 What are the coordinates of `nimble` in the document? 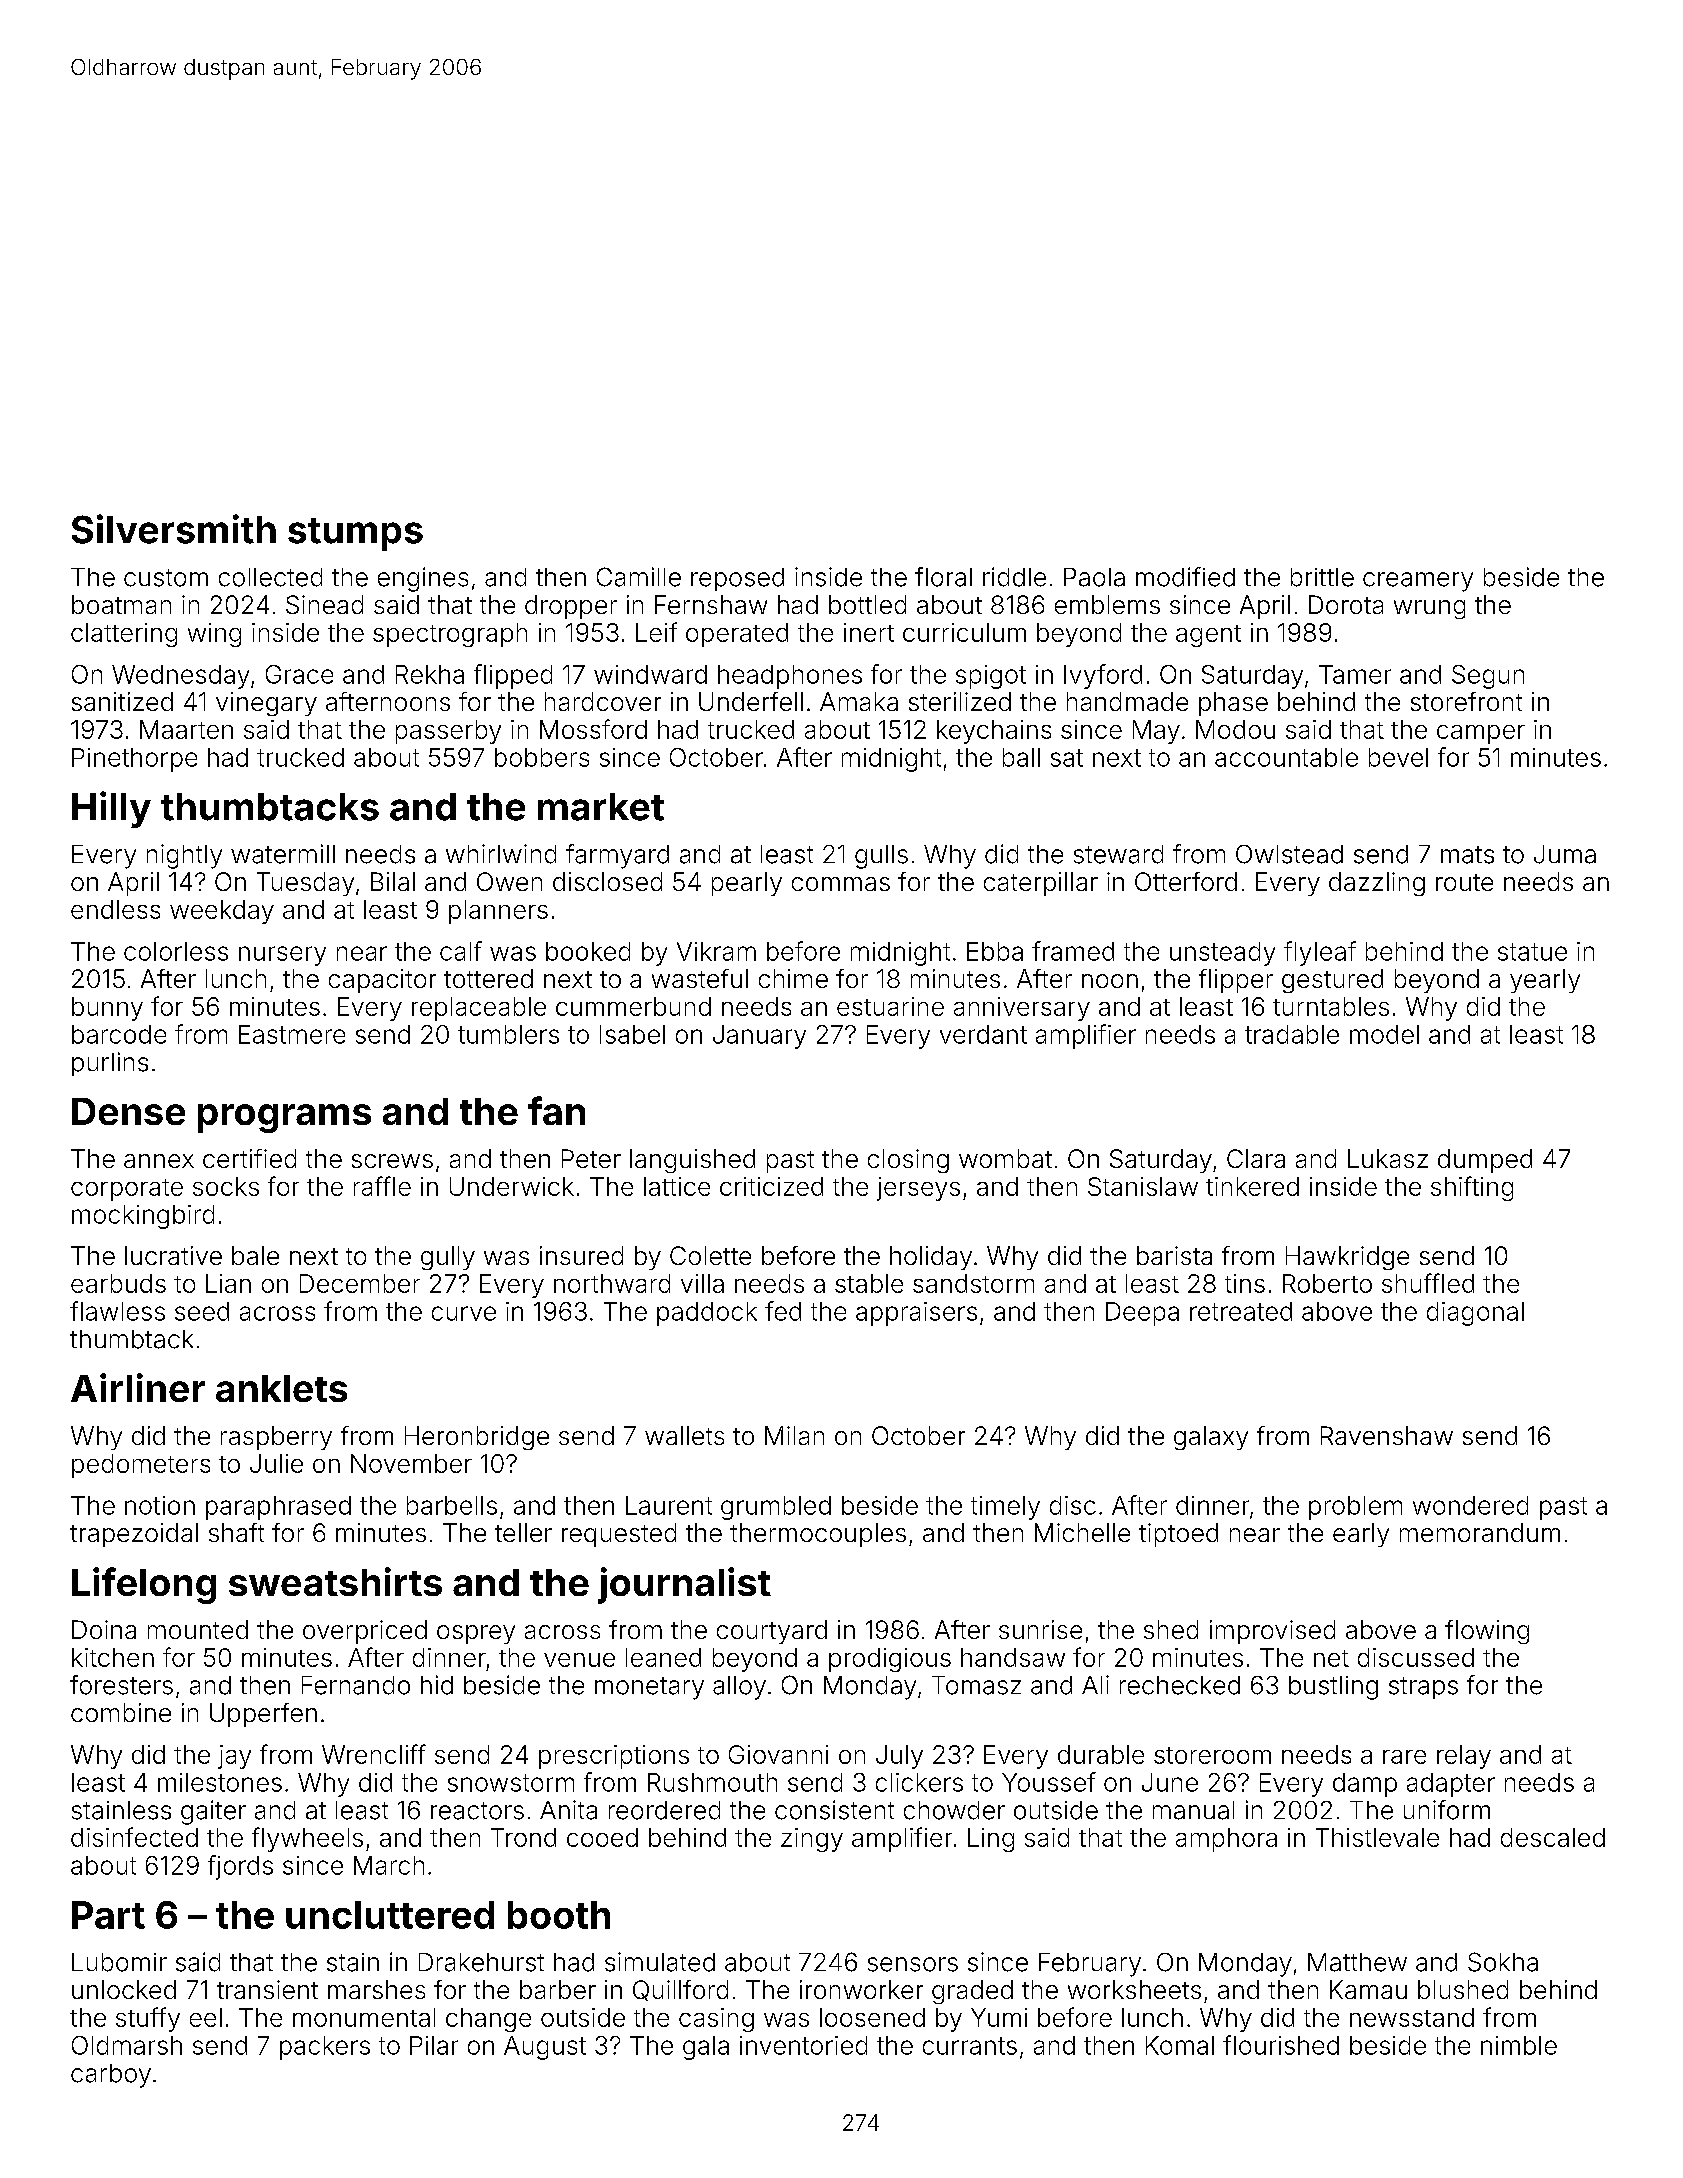 It's located at (1519, 2045).
